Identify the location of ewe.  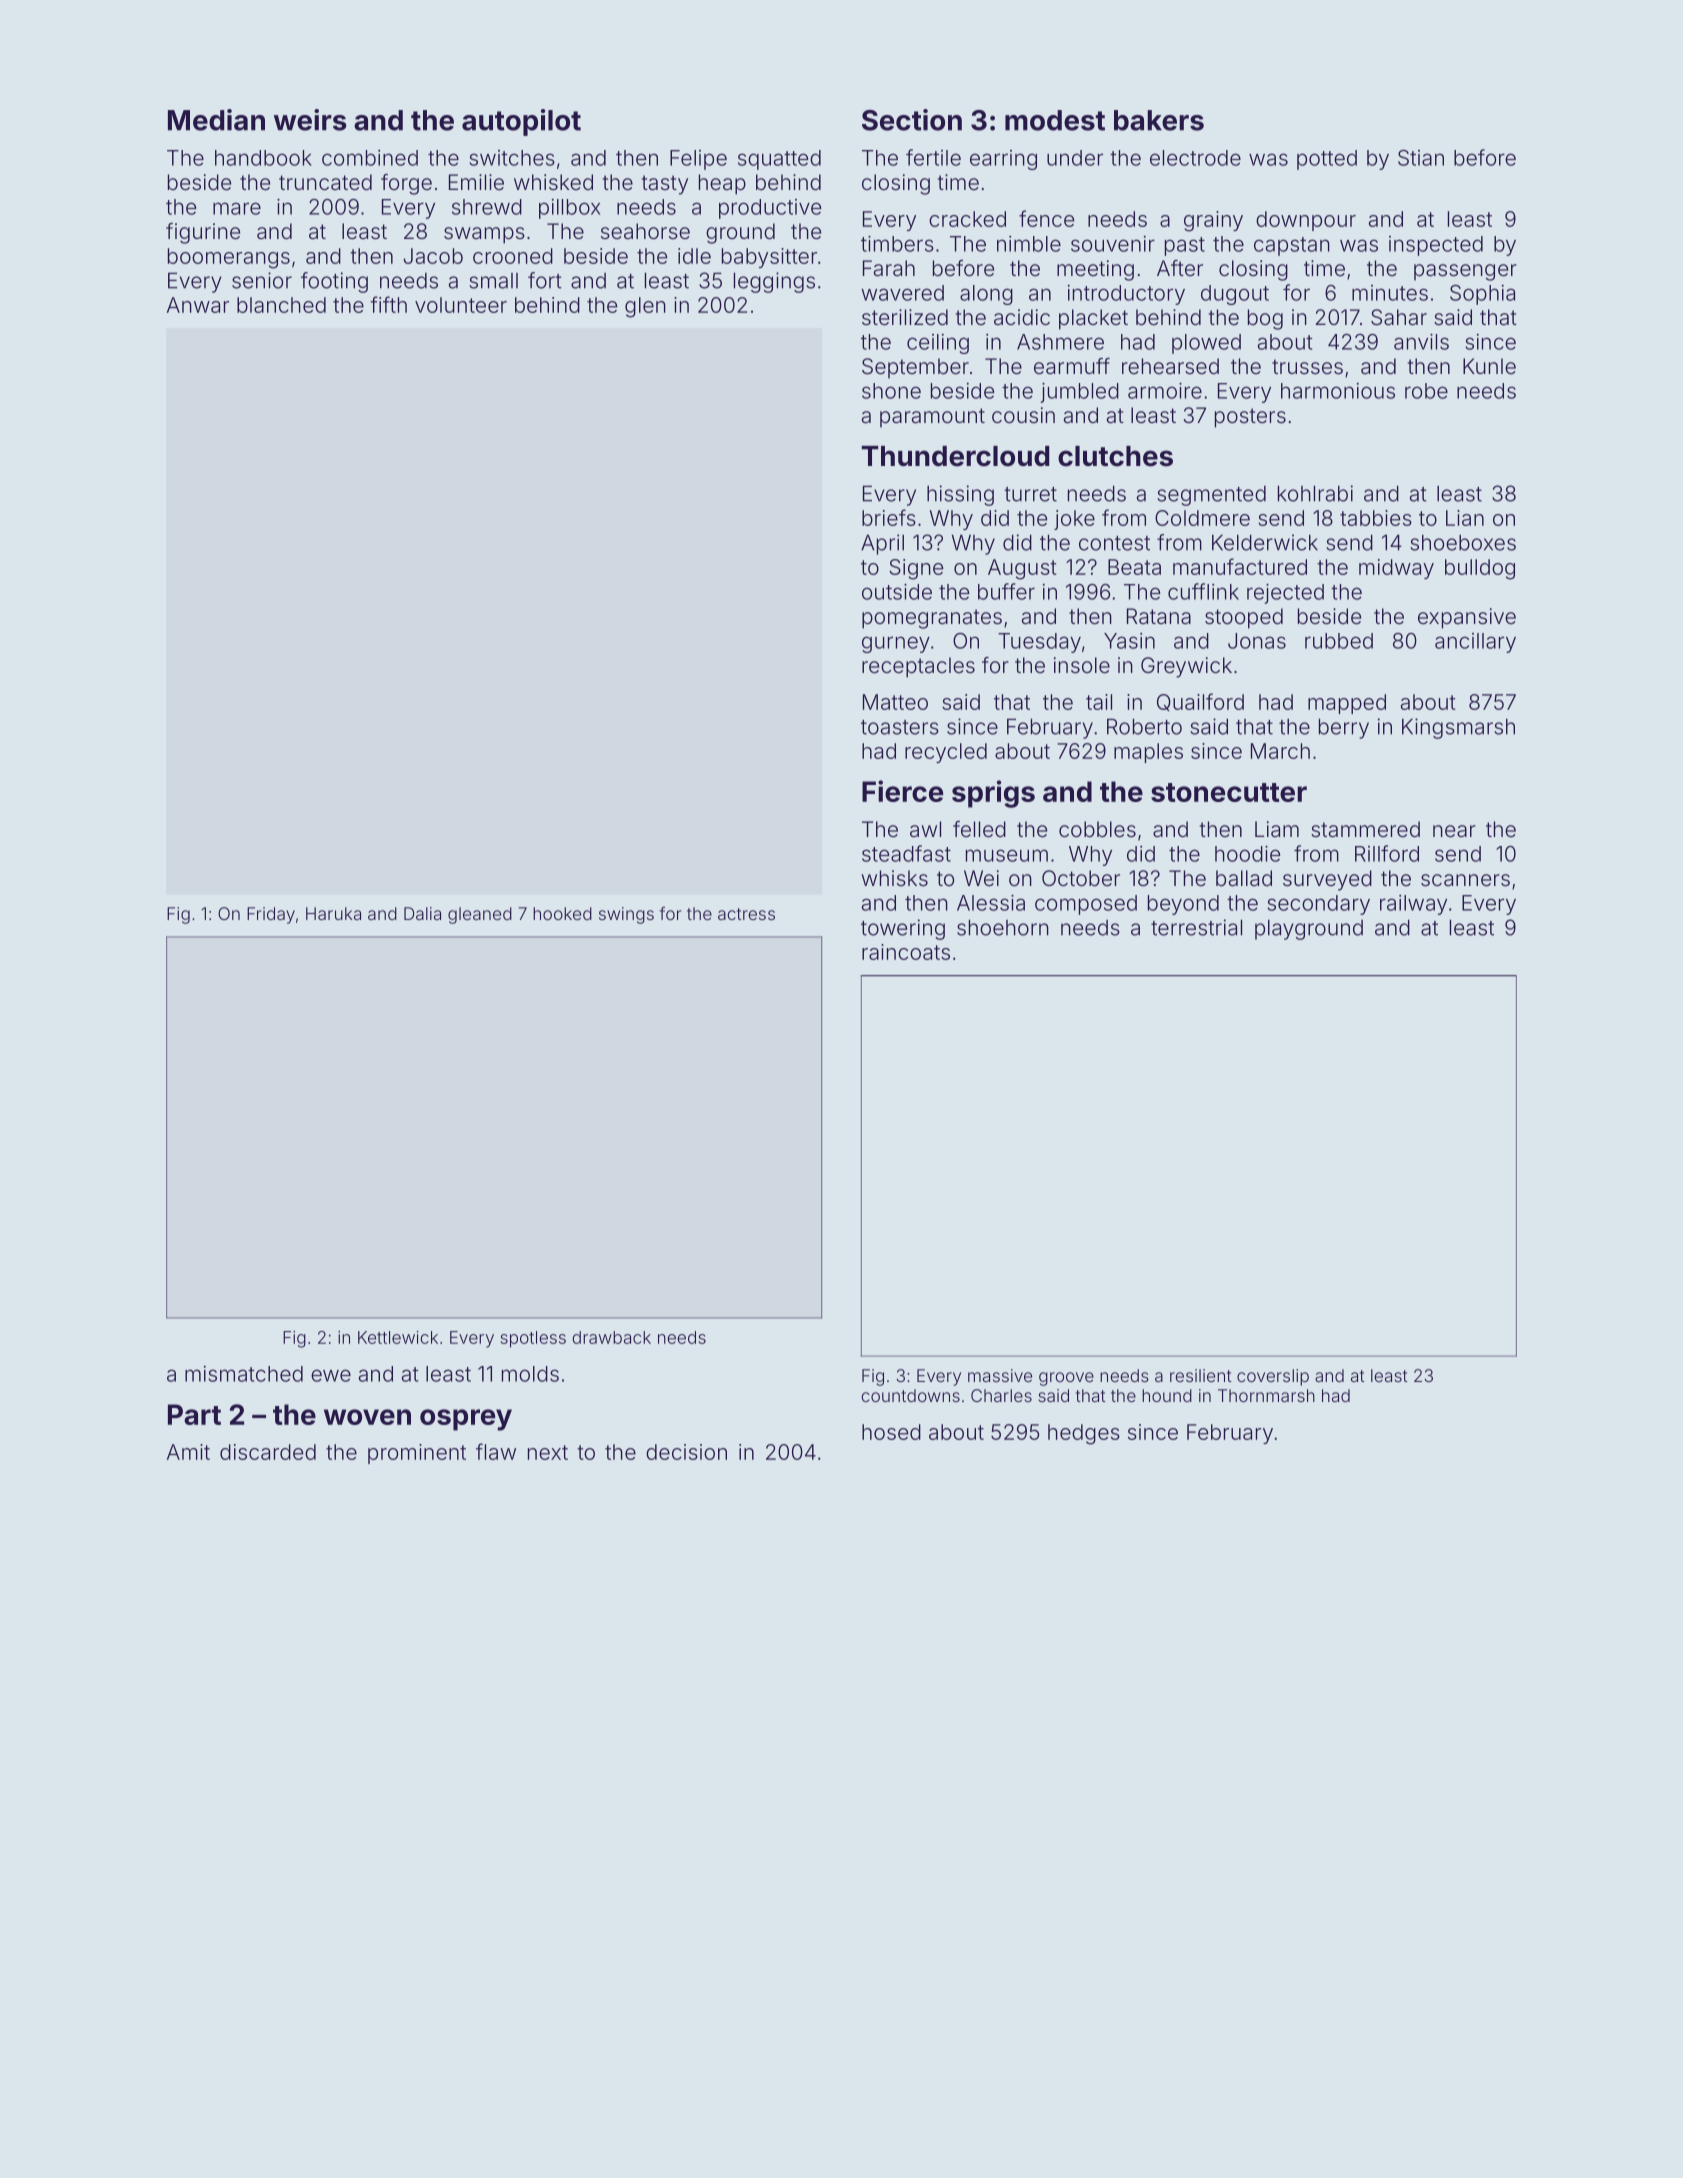
(331, 1375).
